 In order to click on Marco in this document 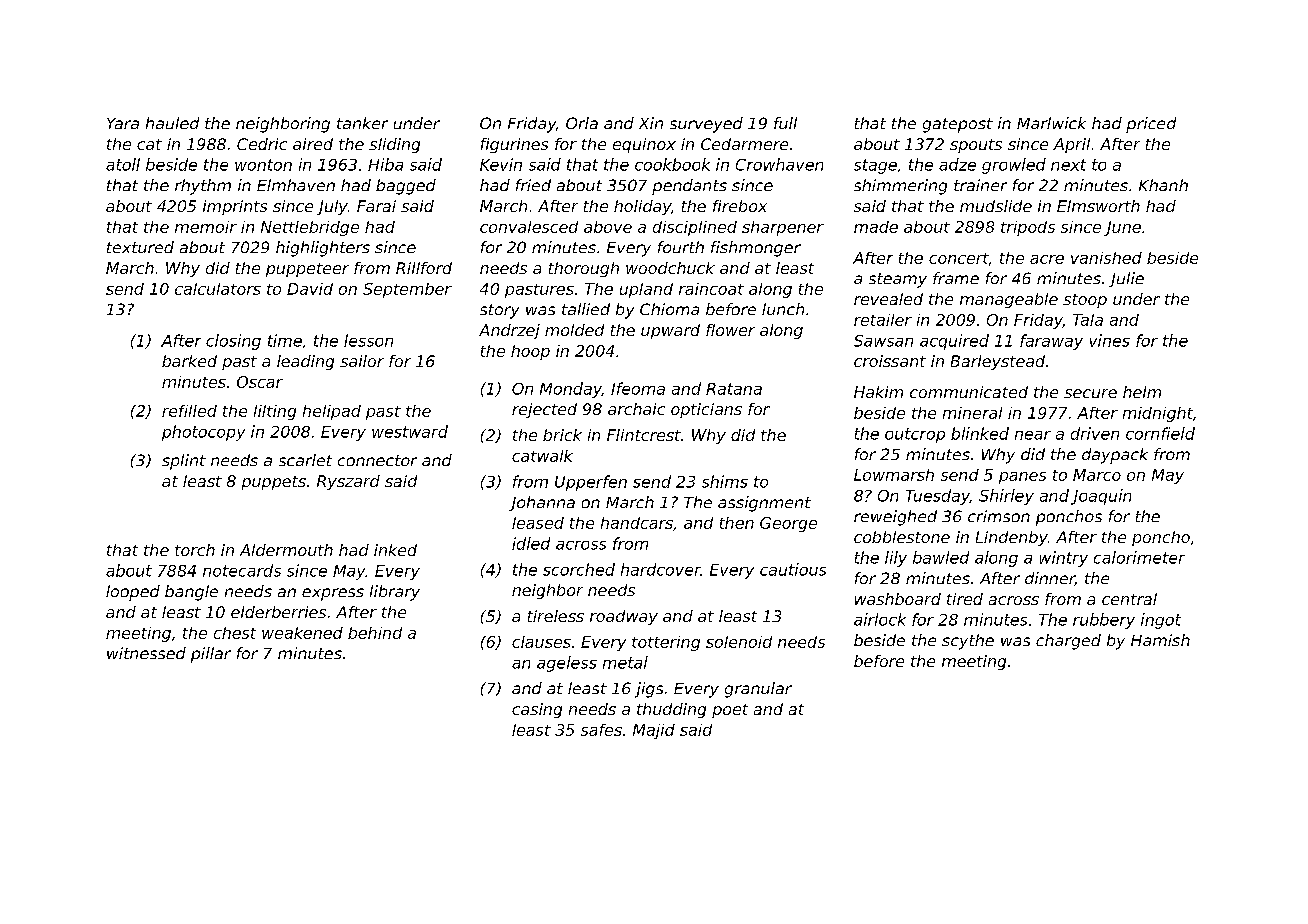, I will do `click(1097, 475)`.
